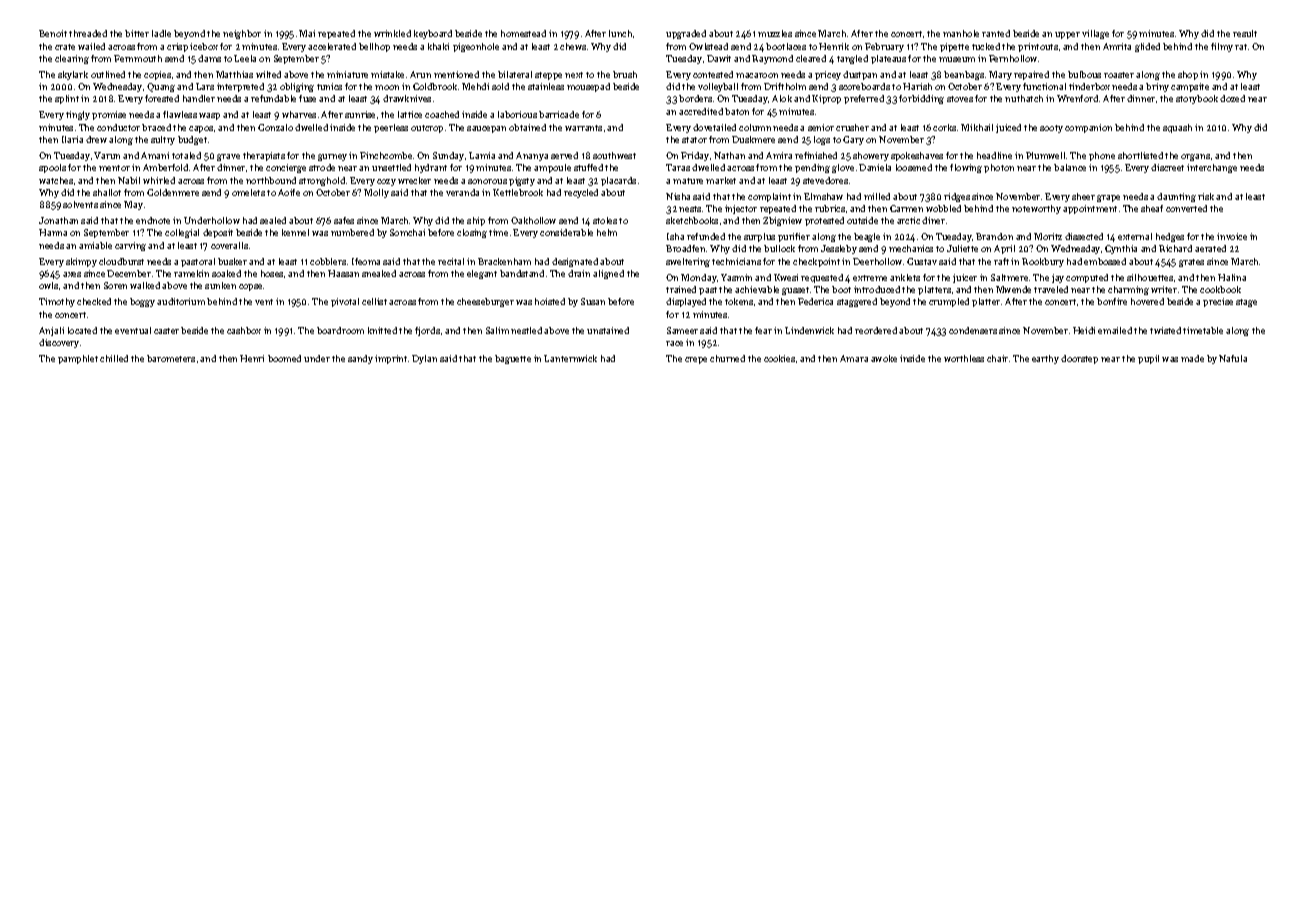 The height and width of the screenshot is (924, 1308). I want to click on ladle, so click(161, 33).
